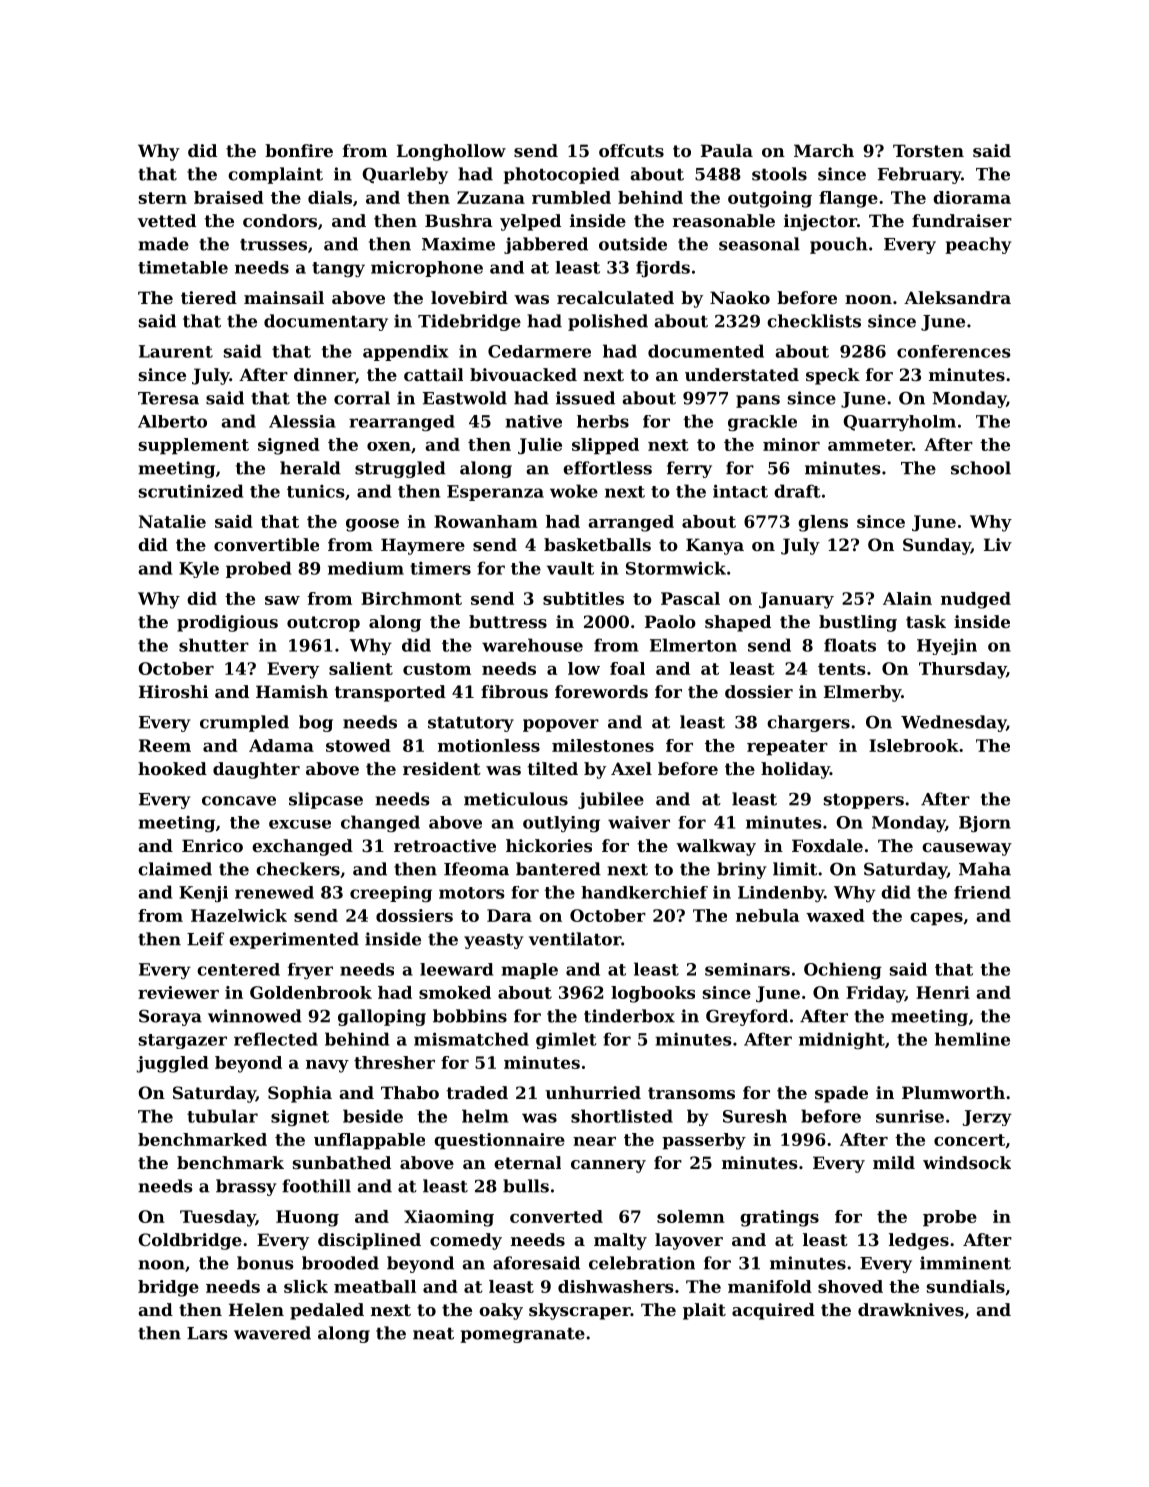  Describe the element at coordinates (561, 725) in the page. I see `popover` at that location.
